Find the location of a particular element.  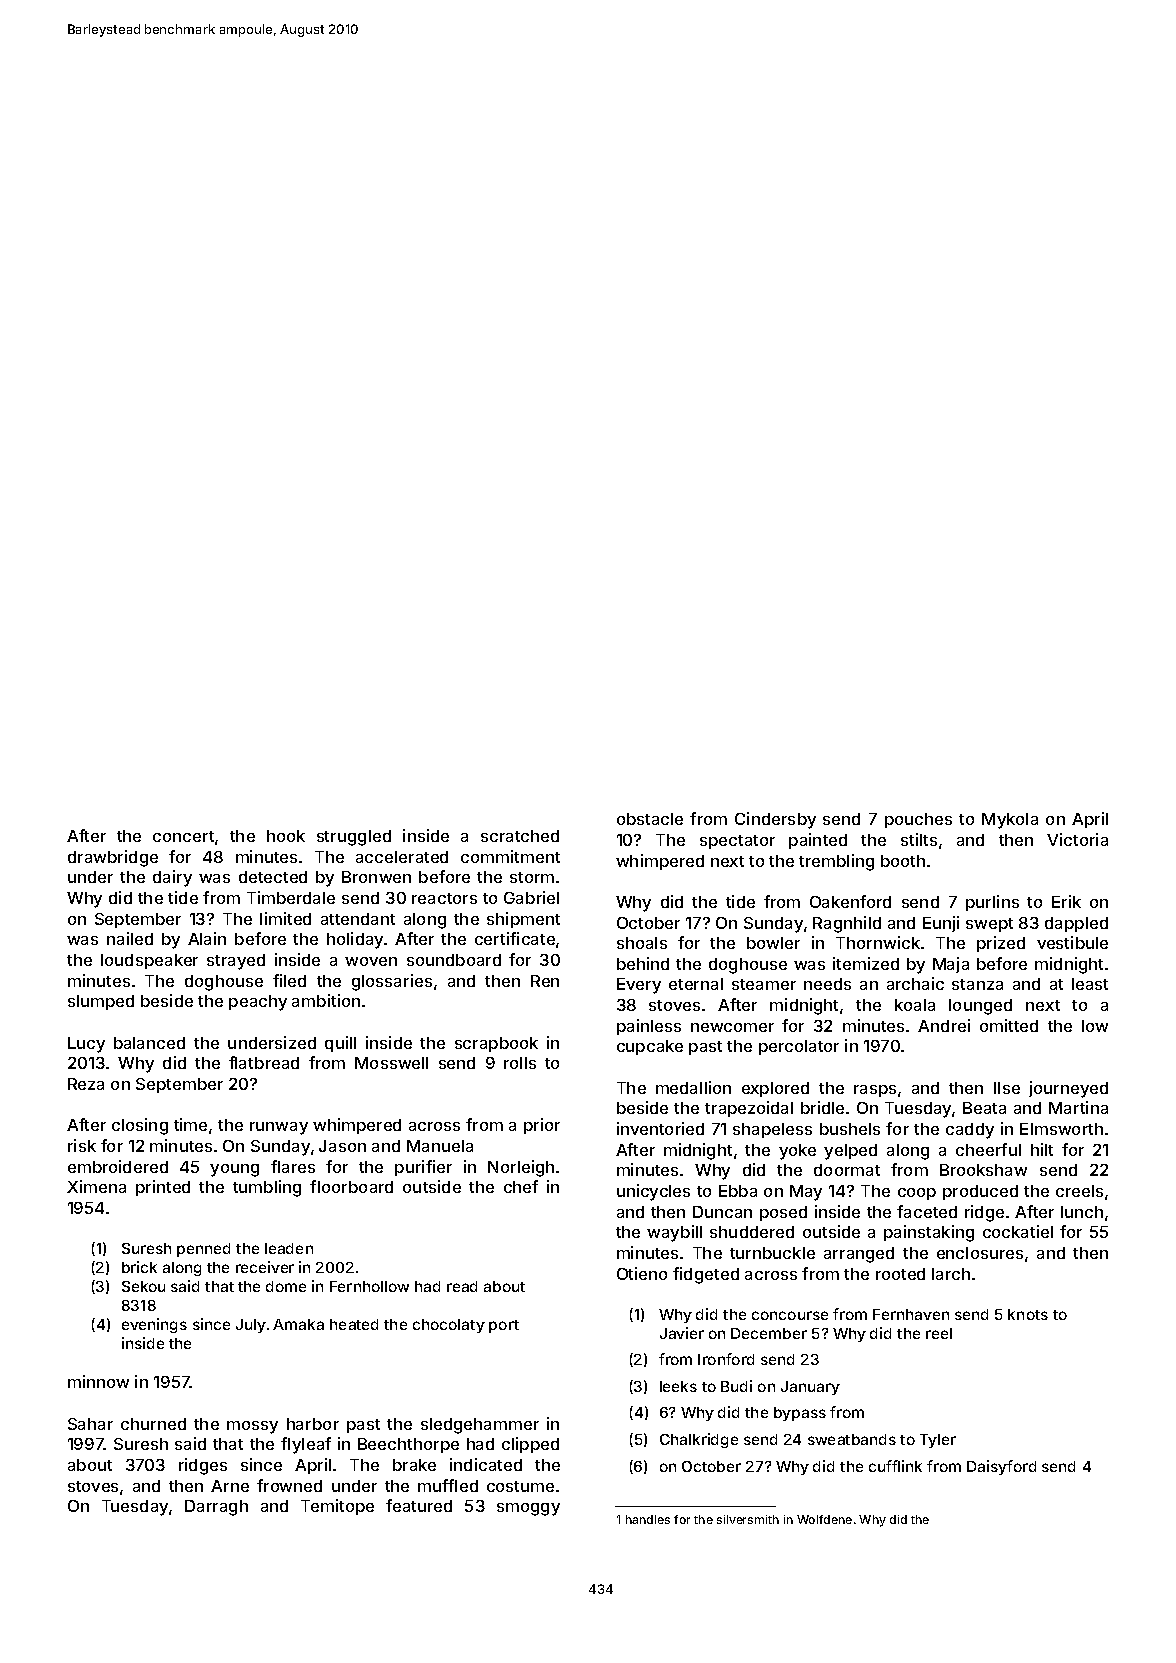

omitted is located at coordinates (1009, 1025).
